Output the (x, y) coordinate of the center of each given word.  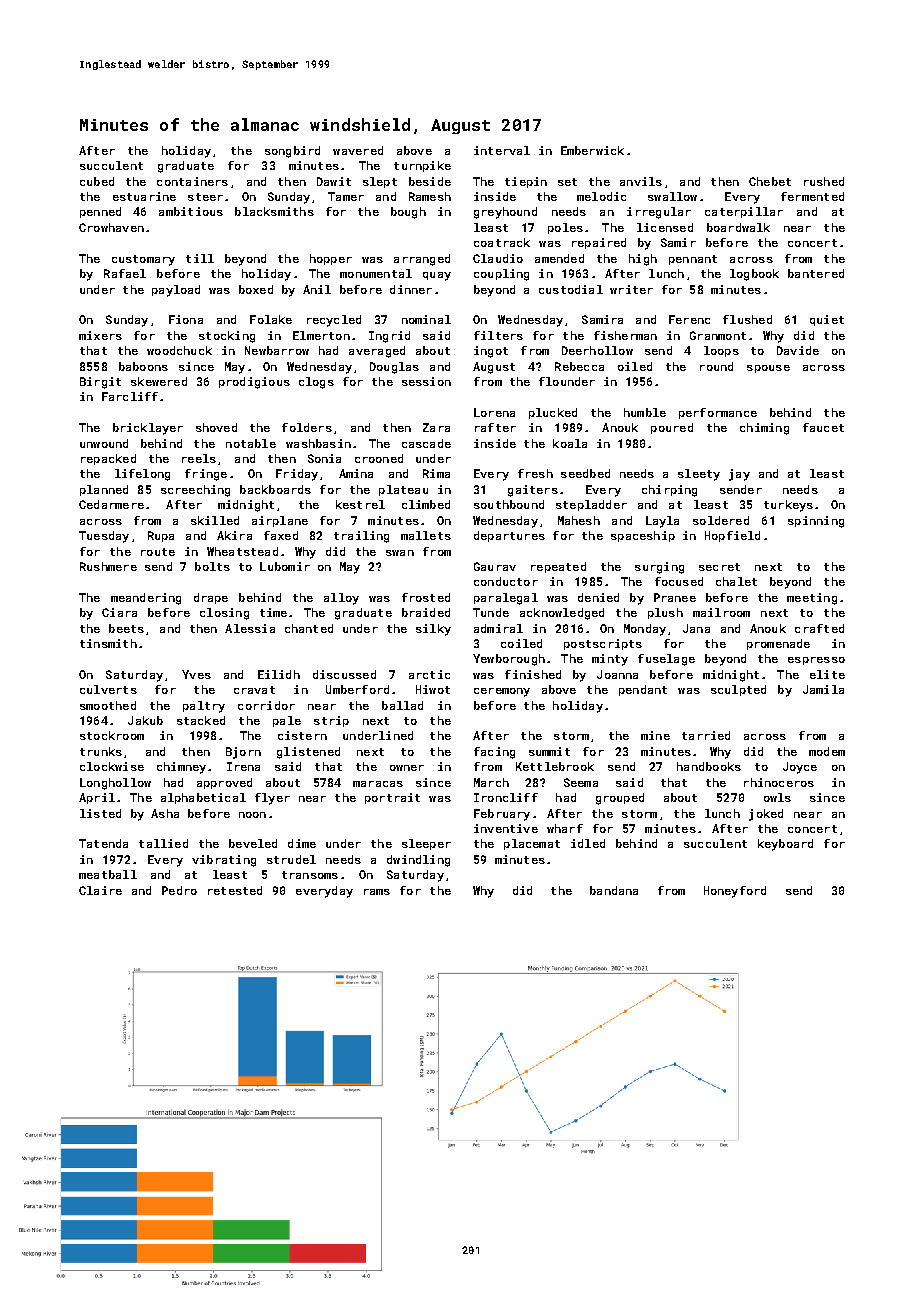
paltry (204, 707)
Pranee (675, 597)
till (200, 258)
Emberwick (592, 150)
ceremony (502, 692)
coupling (501, 275)
